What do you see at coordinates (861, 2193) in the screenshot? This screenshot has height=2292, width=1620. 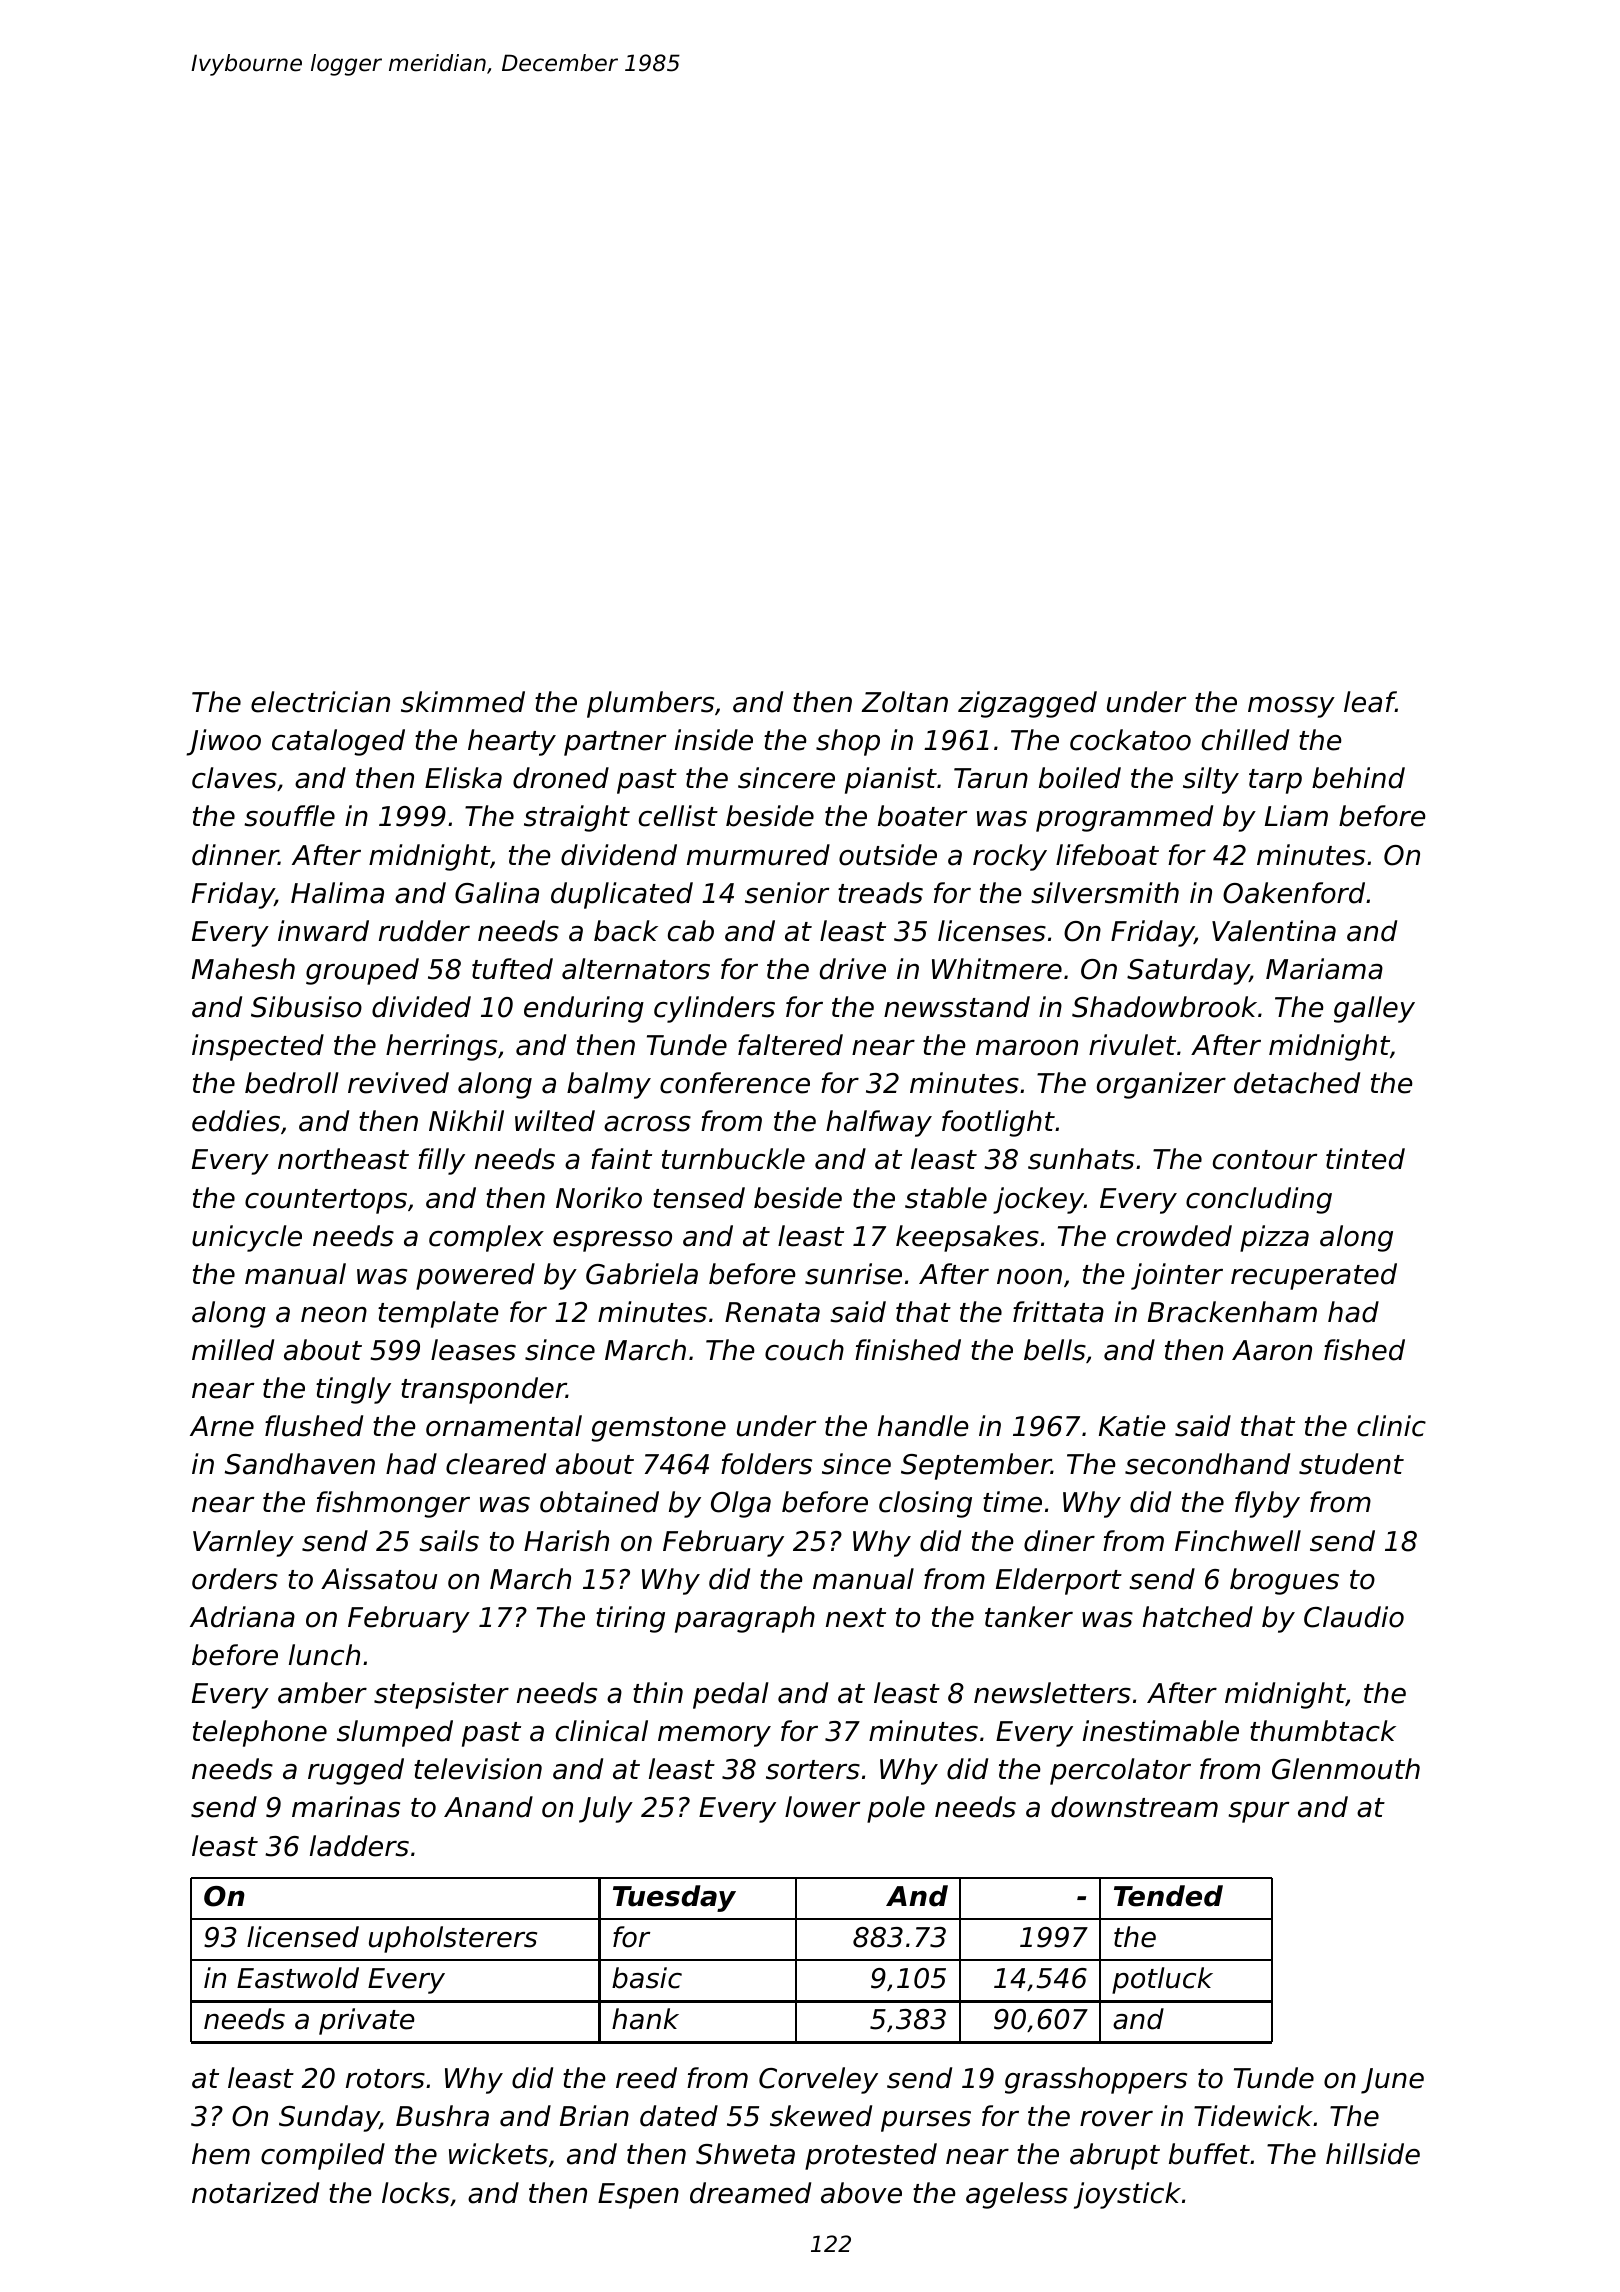 I see `above` at bounding box center [861, 2193].
